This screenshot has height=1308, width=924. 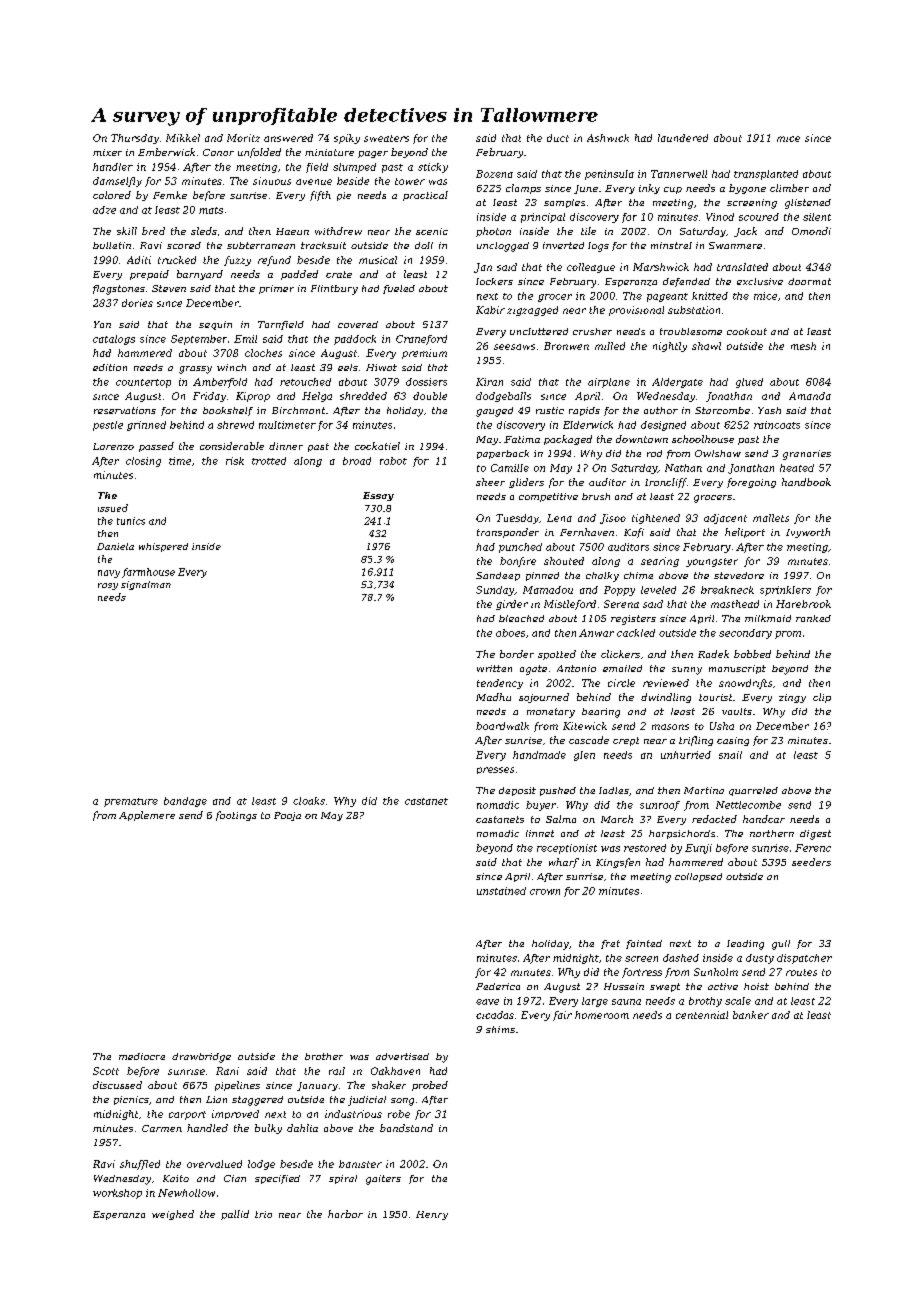 What do you see at coordinates (539, 755) in the screenshot?
I see `handmade` at bounding box center [539, 755].
